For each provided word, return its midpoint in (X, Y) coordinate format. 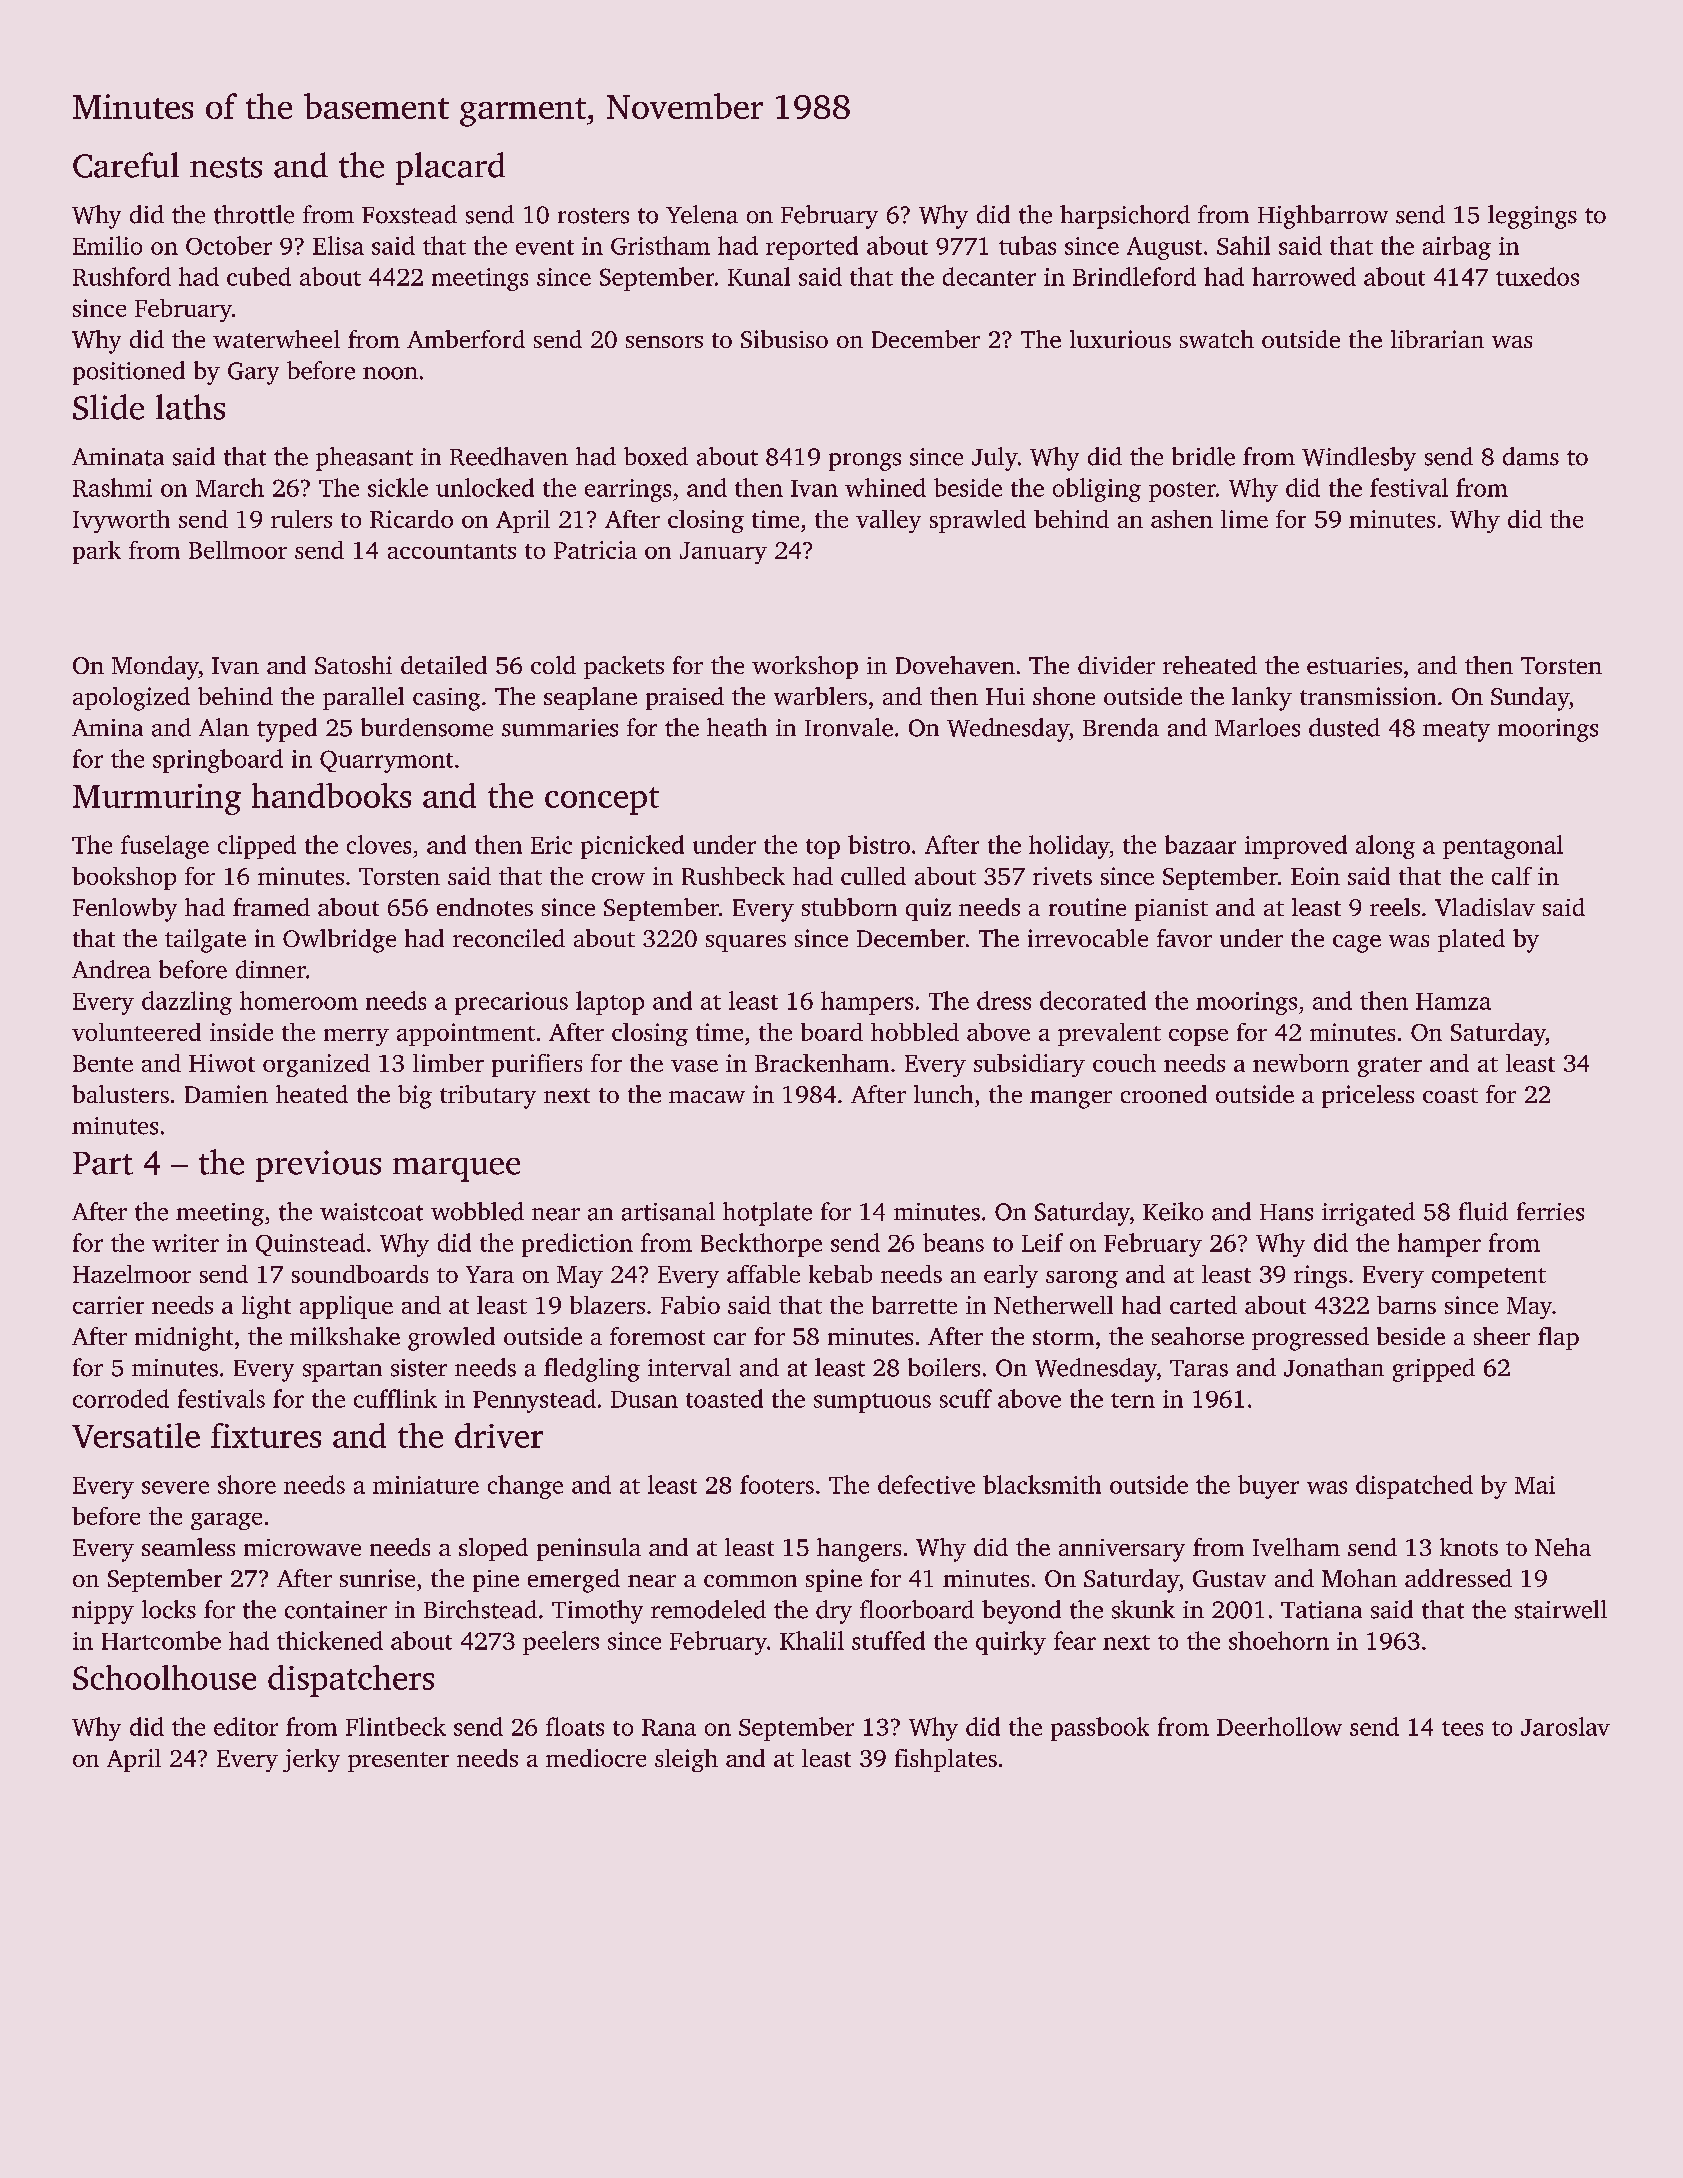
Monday (155, 668)
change (525, 1487)
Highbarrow (1323, 217)
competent (1489, 1278)
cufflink (395, 1398)
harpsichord (1125, 217)
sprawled (978, 521)
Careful (126, 165)
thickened (330, 1640)
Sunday (1530, 699)
